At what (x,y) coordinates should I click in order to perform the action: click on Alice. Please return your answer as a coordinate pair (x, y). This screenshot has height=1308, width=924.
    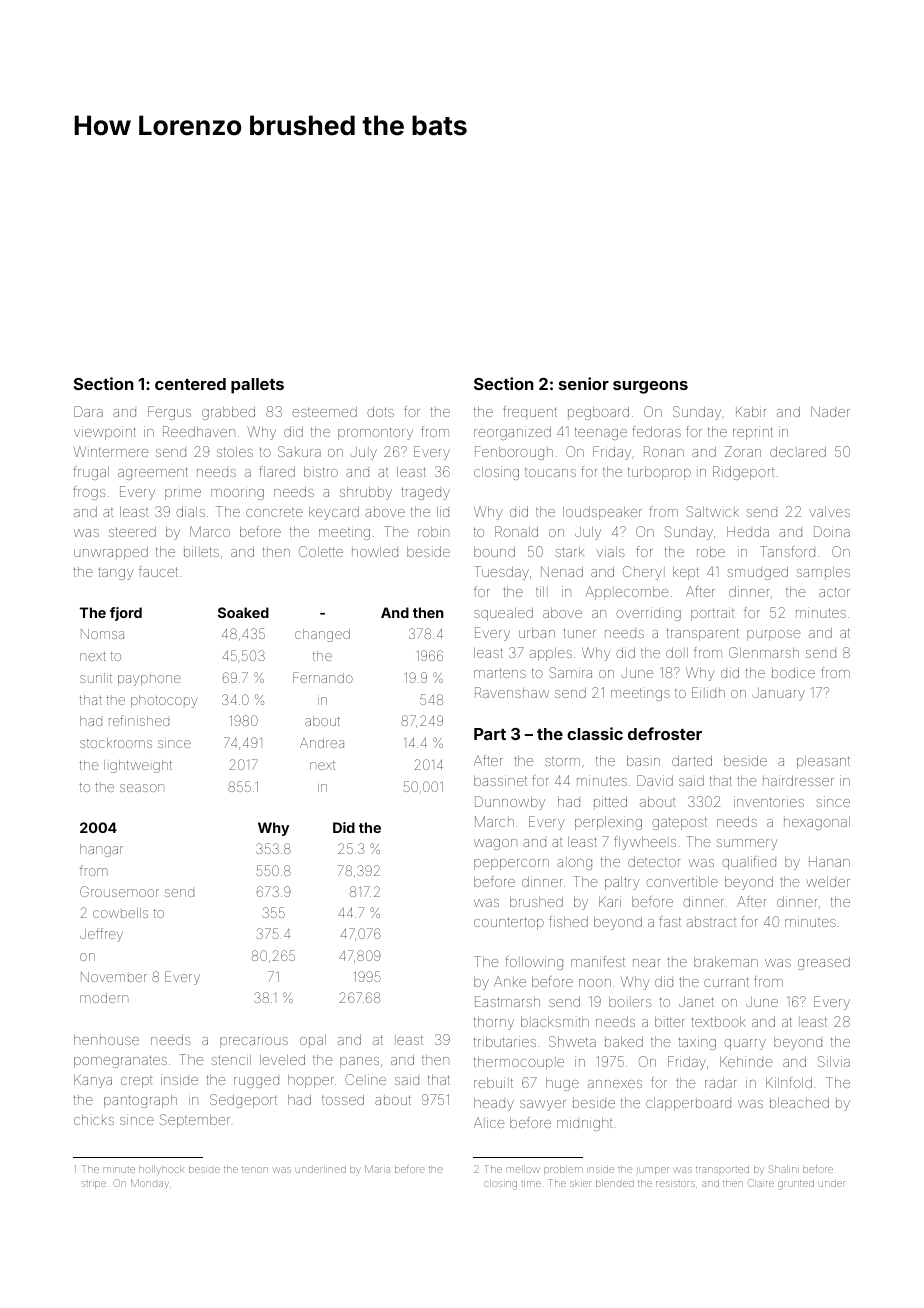
    Looking at the image, I should click on (489, 1122).
